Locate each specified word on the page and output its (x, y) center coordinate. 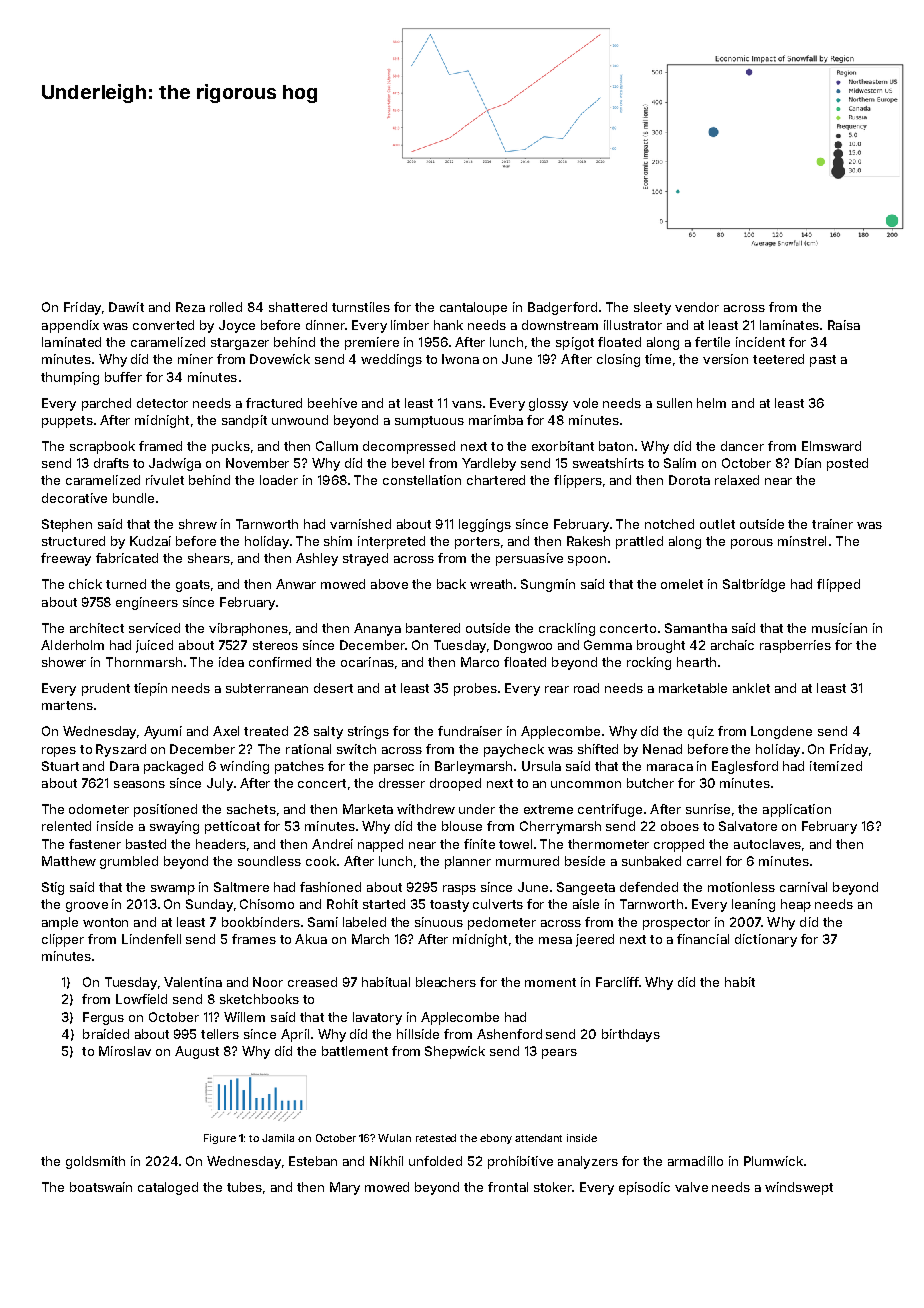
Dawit (126, 307)
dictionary (766, 940)
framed (160, 446)
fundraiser (470, 731)
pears (559, 1054)
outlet (717, 524)
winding (244, 767)
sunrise (708, 809)
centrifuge (610, 810)
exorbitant (563, 446)
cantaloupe (473, 308)
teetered (778, 359)
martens (67, 705)
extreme (548, 809)
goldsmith (95, 1162)
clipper (63, 940)
